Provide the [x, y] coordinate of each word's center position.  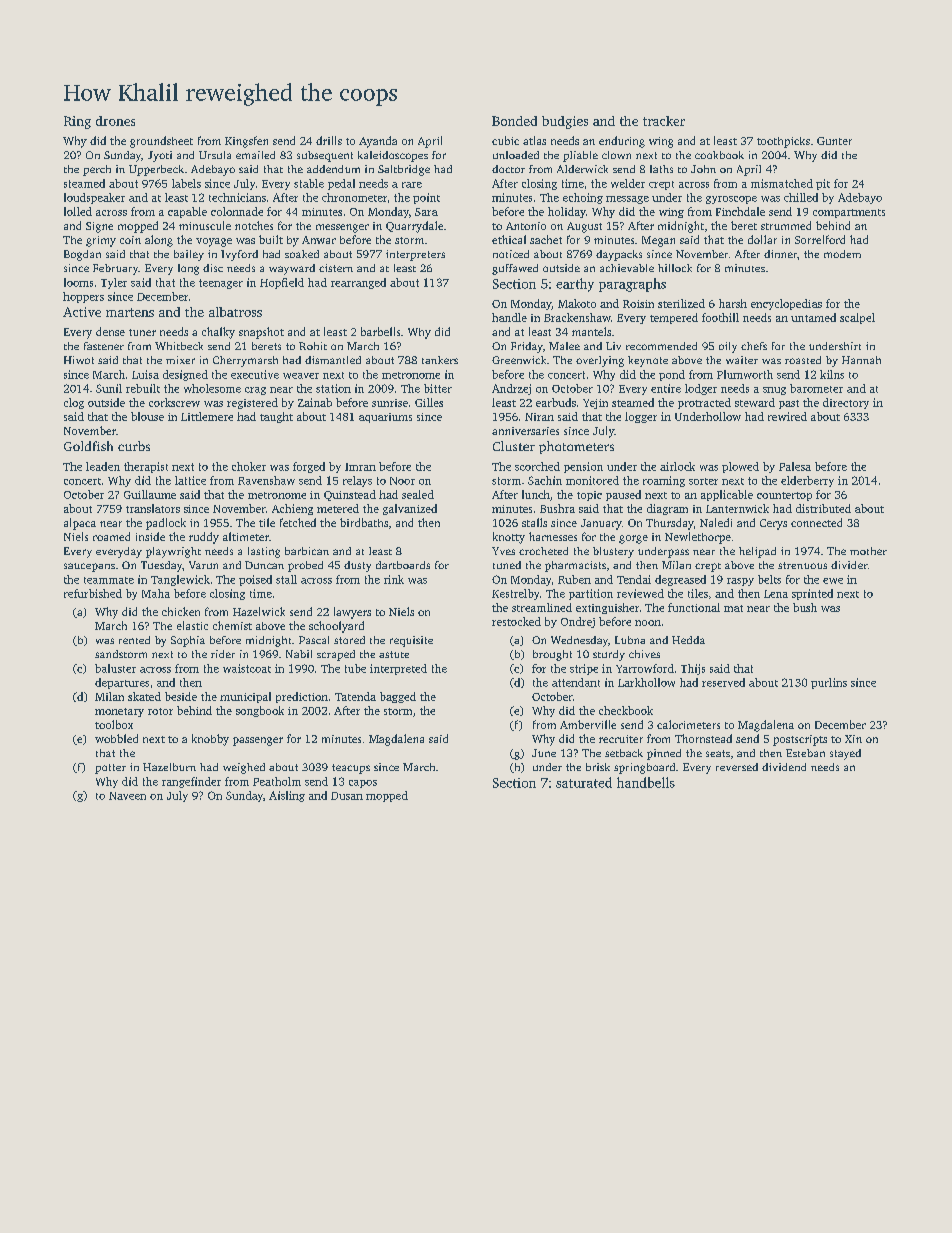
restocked [516, 621]
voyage [214, 242]
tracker [664, 121]
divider [849, 565]
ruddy [204, 538]
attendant [576, 682]
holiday [567, 212]
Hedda [688, 640]
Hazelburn [169, 767]
